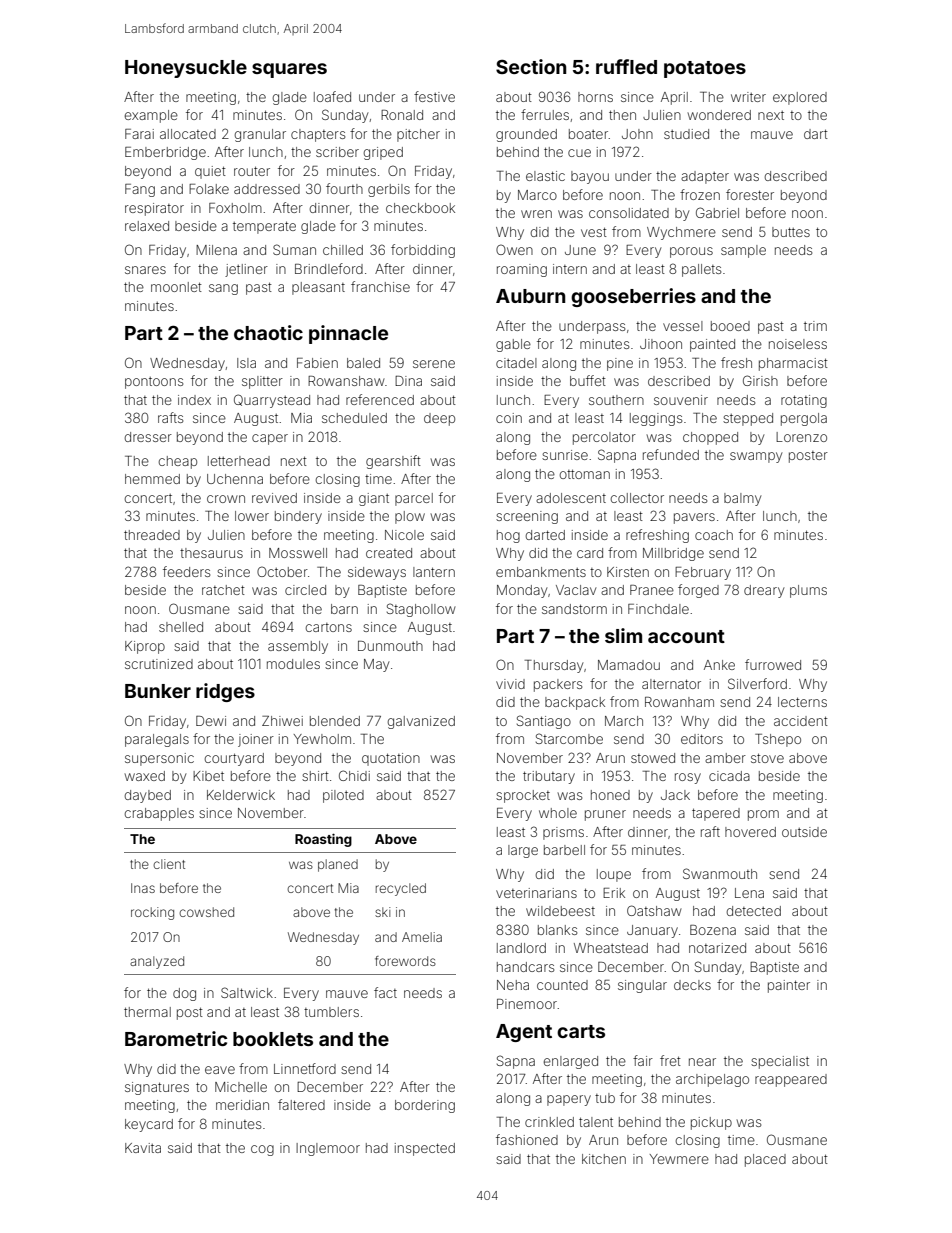 This screenshot has height=1233, width=952. Describe the element at coordinates (791, 232) in the screenshot. I see `buttes` at that location.
